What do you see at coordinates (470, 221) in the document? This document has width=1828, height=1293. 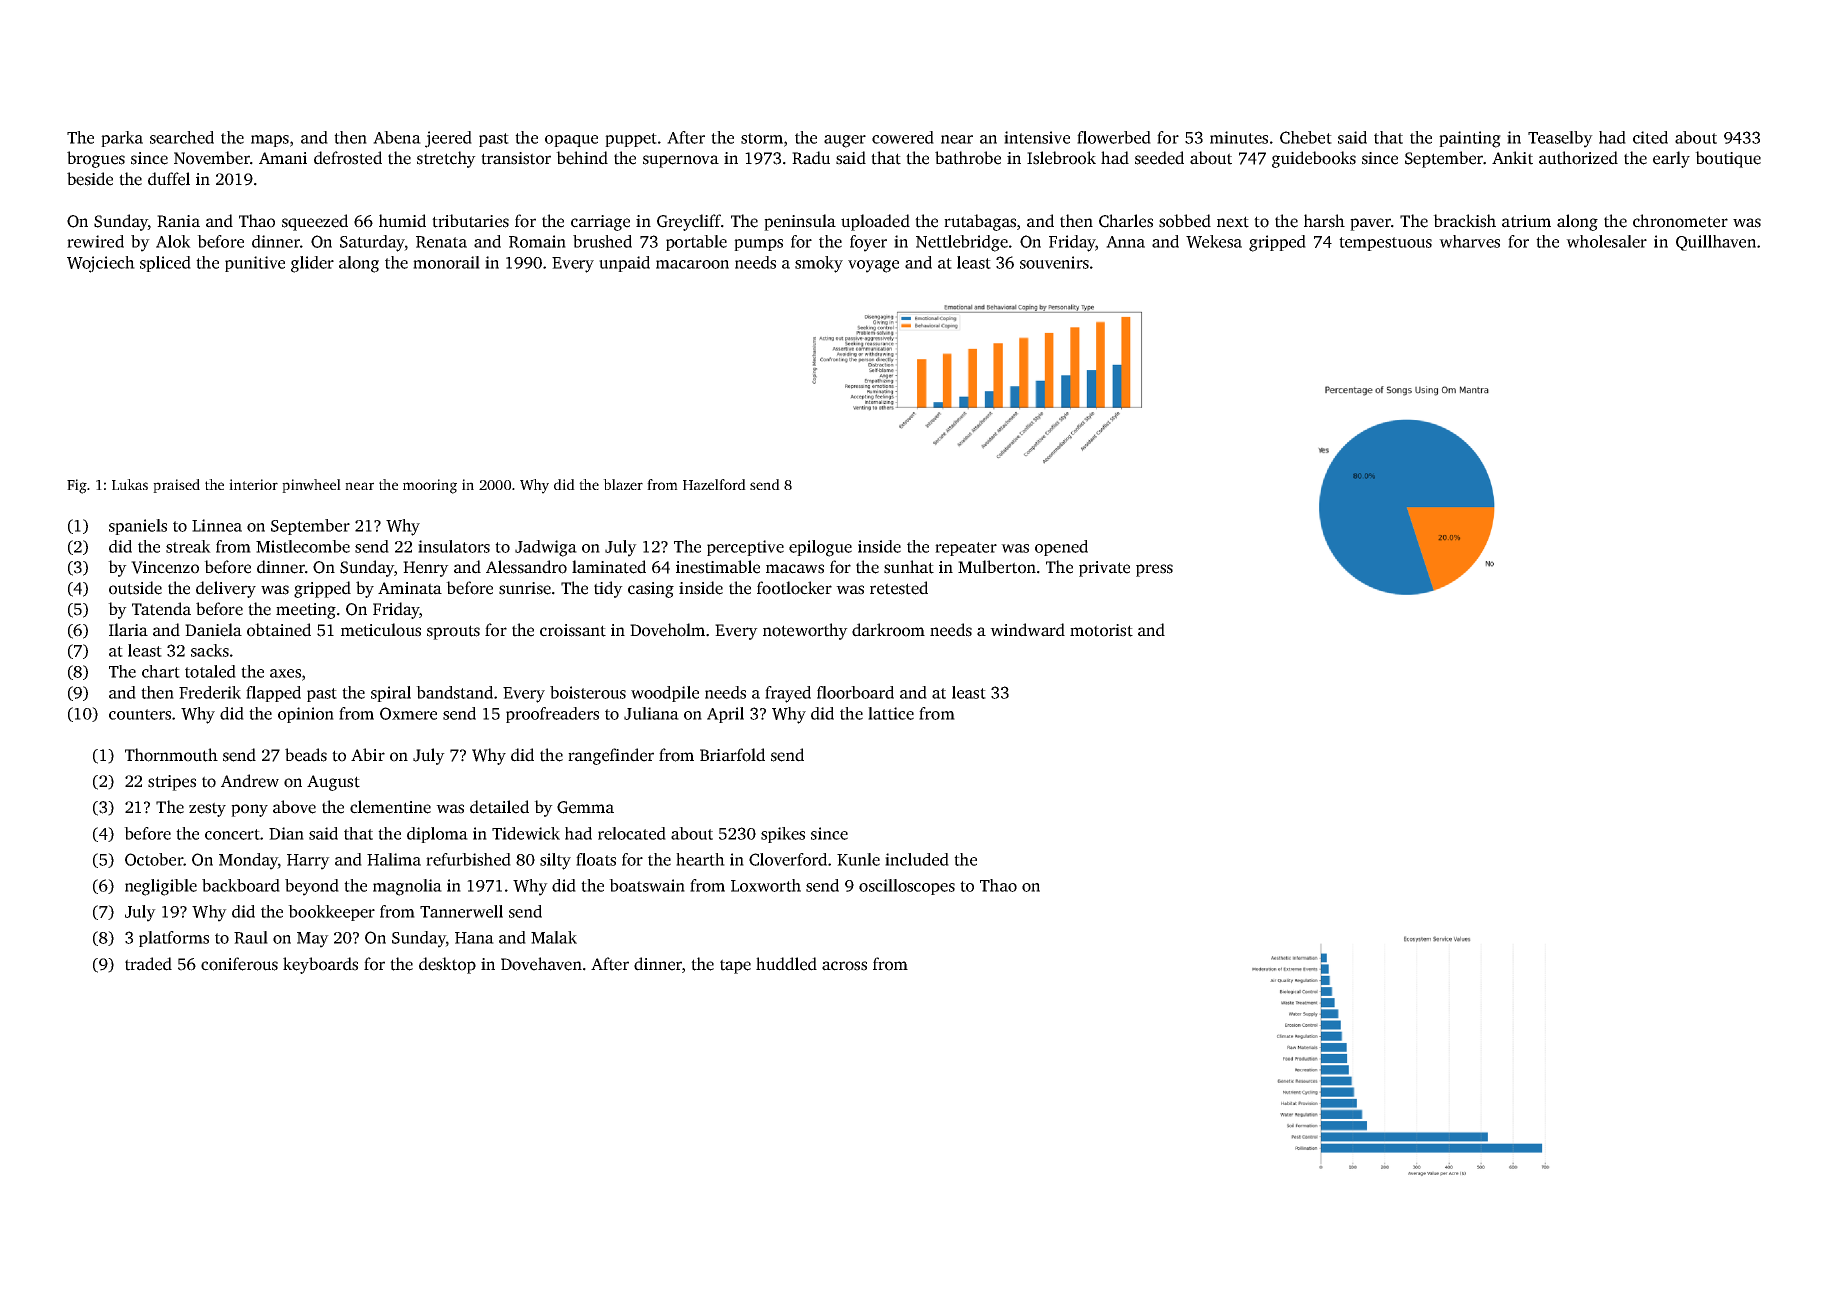 I see `tributaries` at bounding box center [470, 221].
